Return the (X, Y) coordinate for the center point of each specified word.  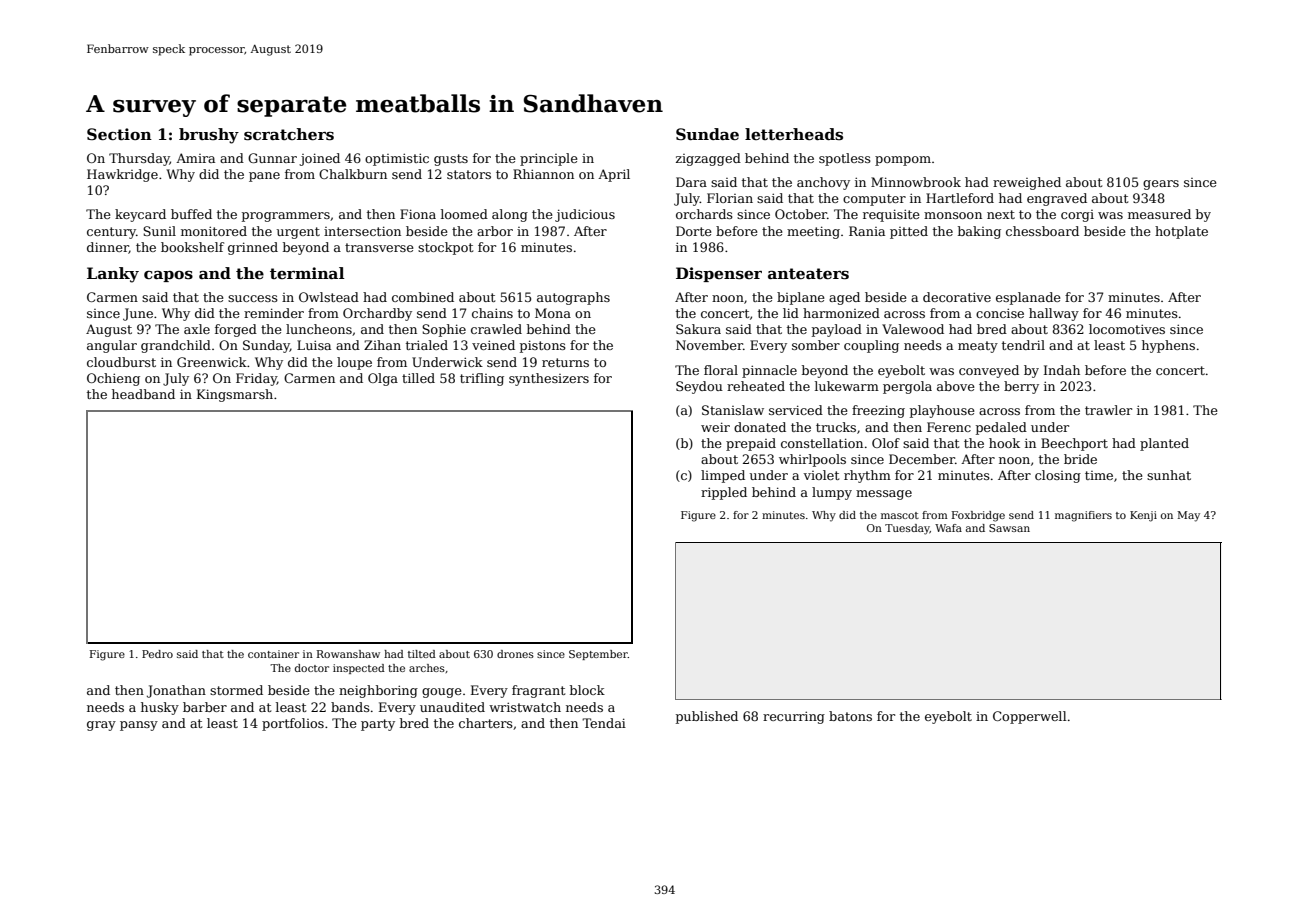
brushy (209, 136)
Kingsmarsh (235, 395)
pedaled (1001, 428)
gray (101, 726)
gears (1161, 185)
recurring (794, 717)
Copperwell (1030, 717)
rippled (724, 493)
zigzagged (708, 159)
